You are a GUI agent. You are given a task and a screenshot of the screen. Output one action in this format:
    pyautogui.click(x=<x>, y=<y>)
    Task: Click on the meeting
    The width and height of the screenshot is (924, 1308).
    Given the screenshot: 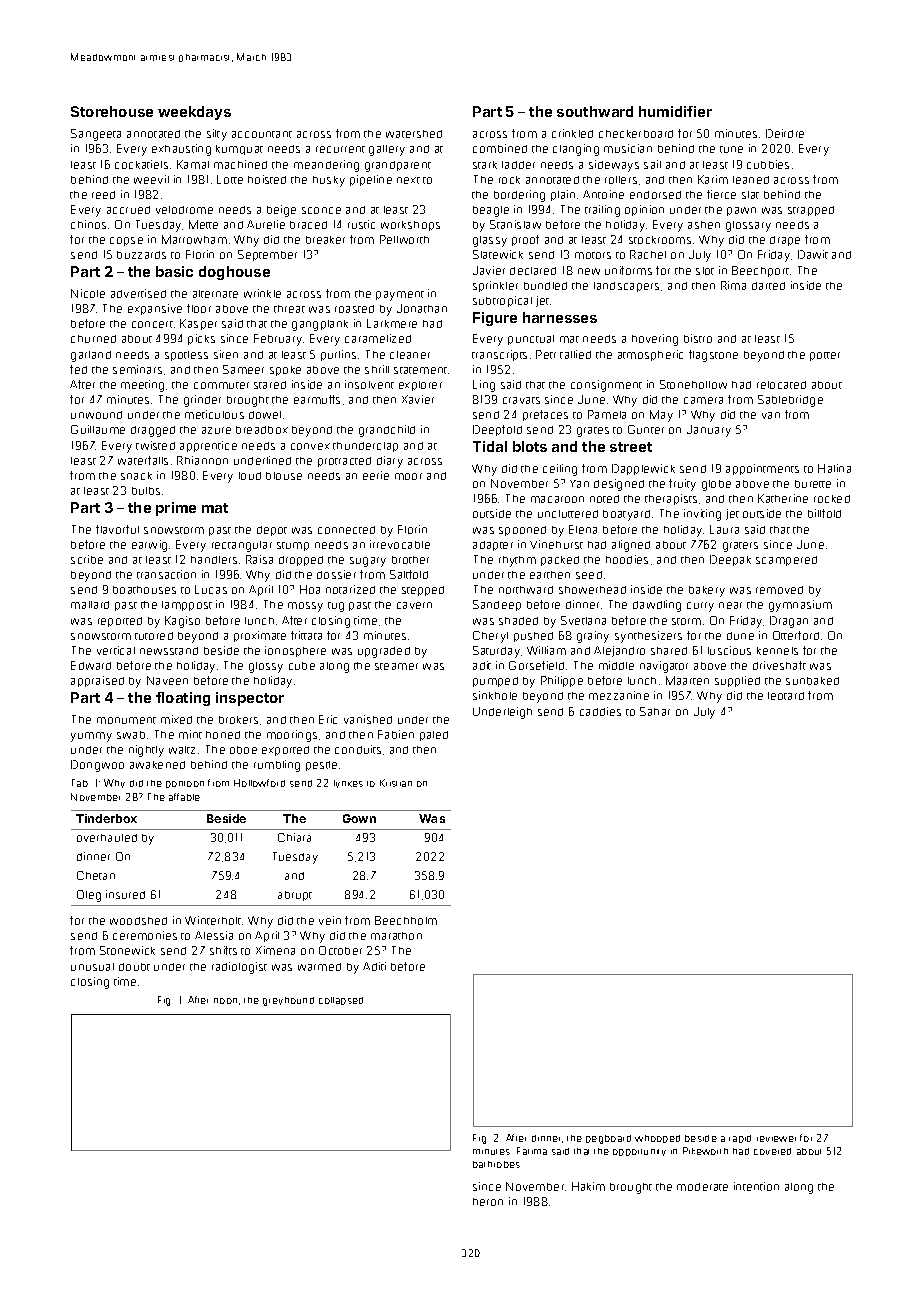 What is the action you would take?
    pyautogui.click(x=142, y=386)
